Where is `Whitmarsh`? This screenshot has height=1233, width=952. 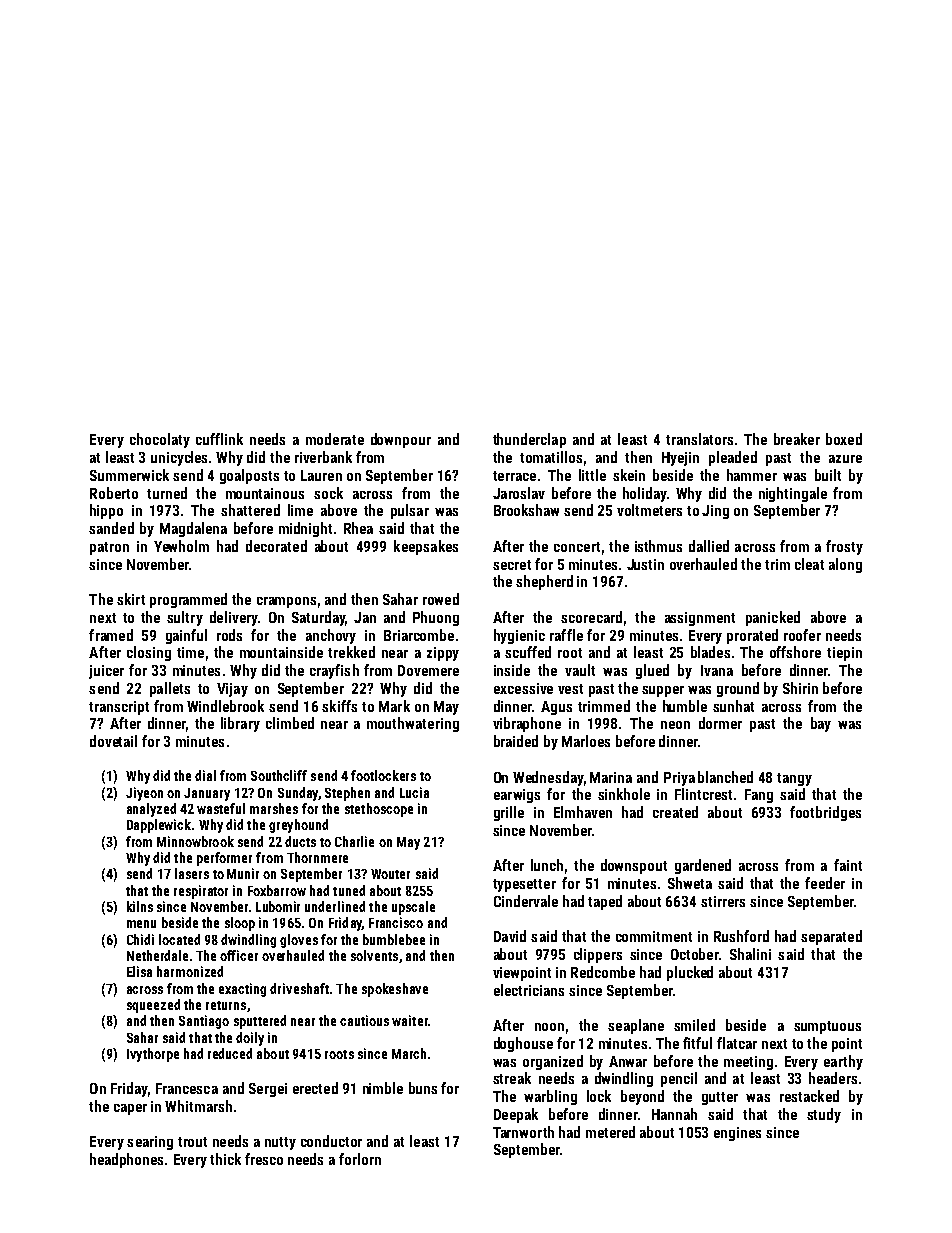
Whitmarsh is located at coordinates (198, 1106).
